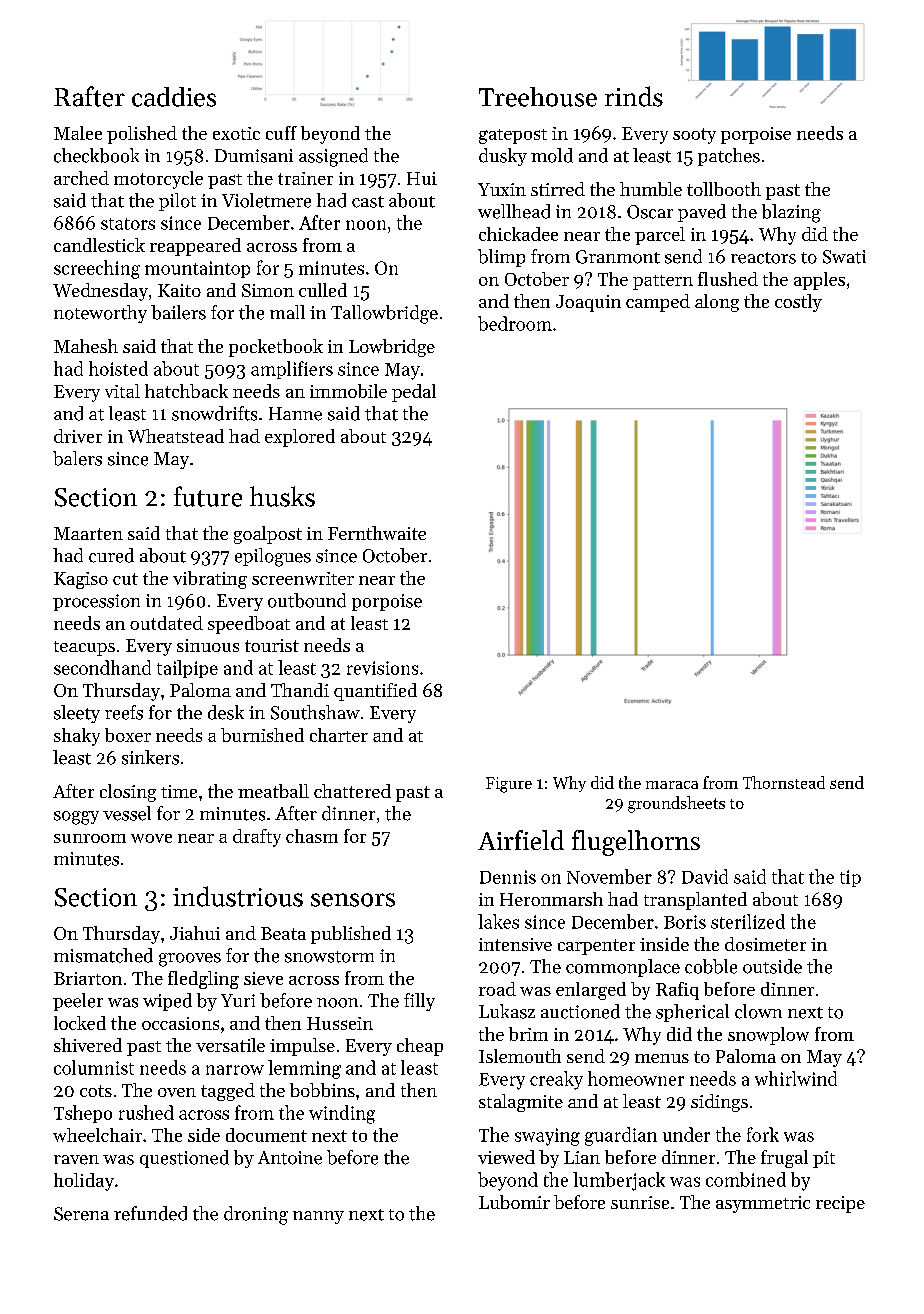 The image size is (924, 1314). Describe the element at coordinates (508, 877) in the screenshot. I see `Dennis` at that location.
